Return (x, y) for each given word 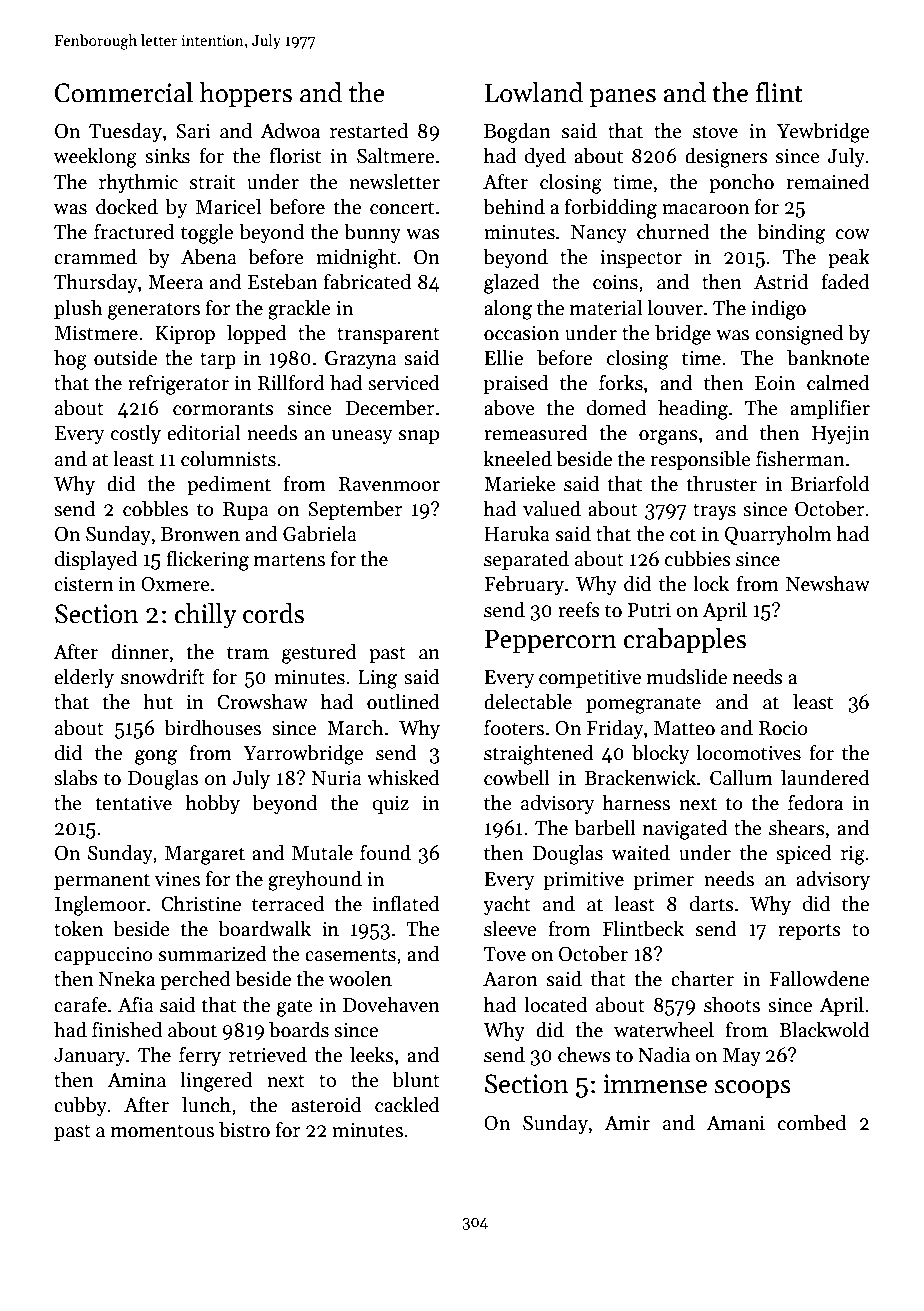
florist (295, 156)
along (508, 310)
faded (845, 282)
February (524, 585)
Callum (741, 778)
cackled (407, 1105)
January (89, 1057)
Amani (735, 1123)
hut (158, 702)
